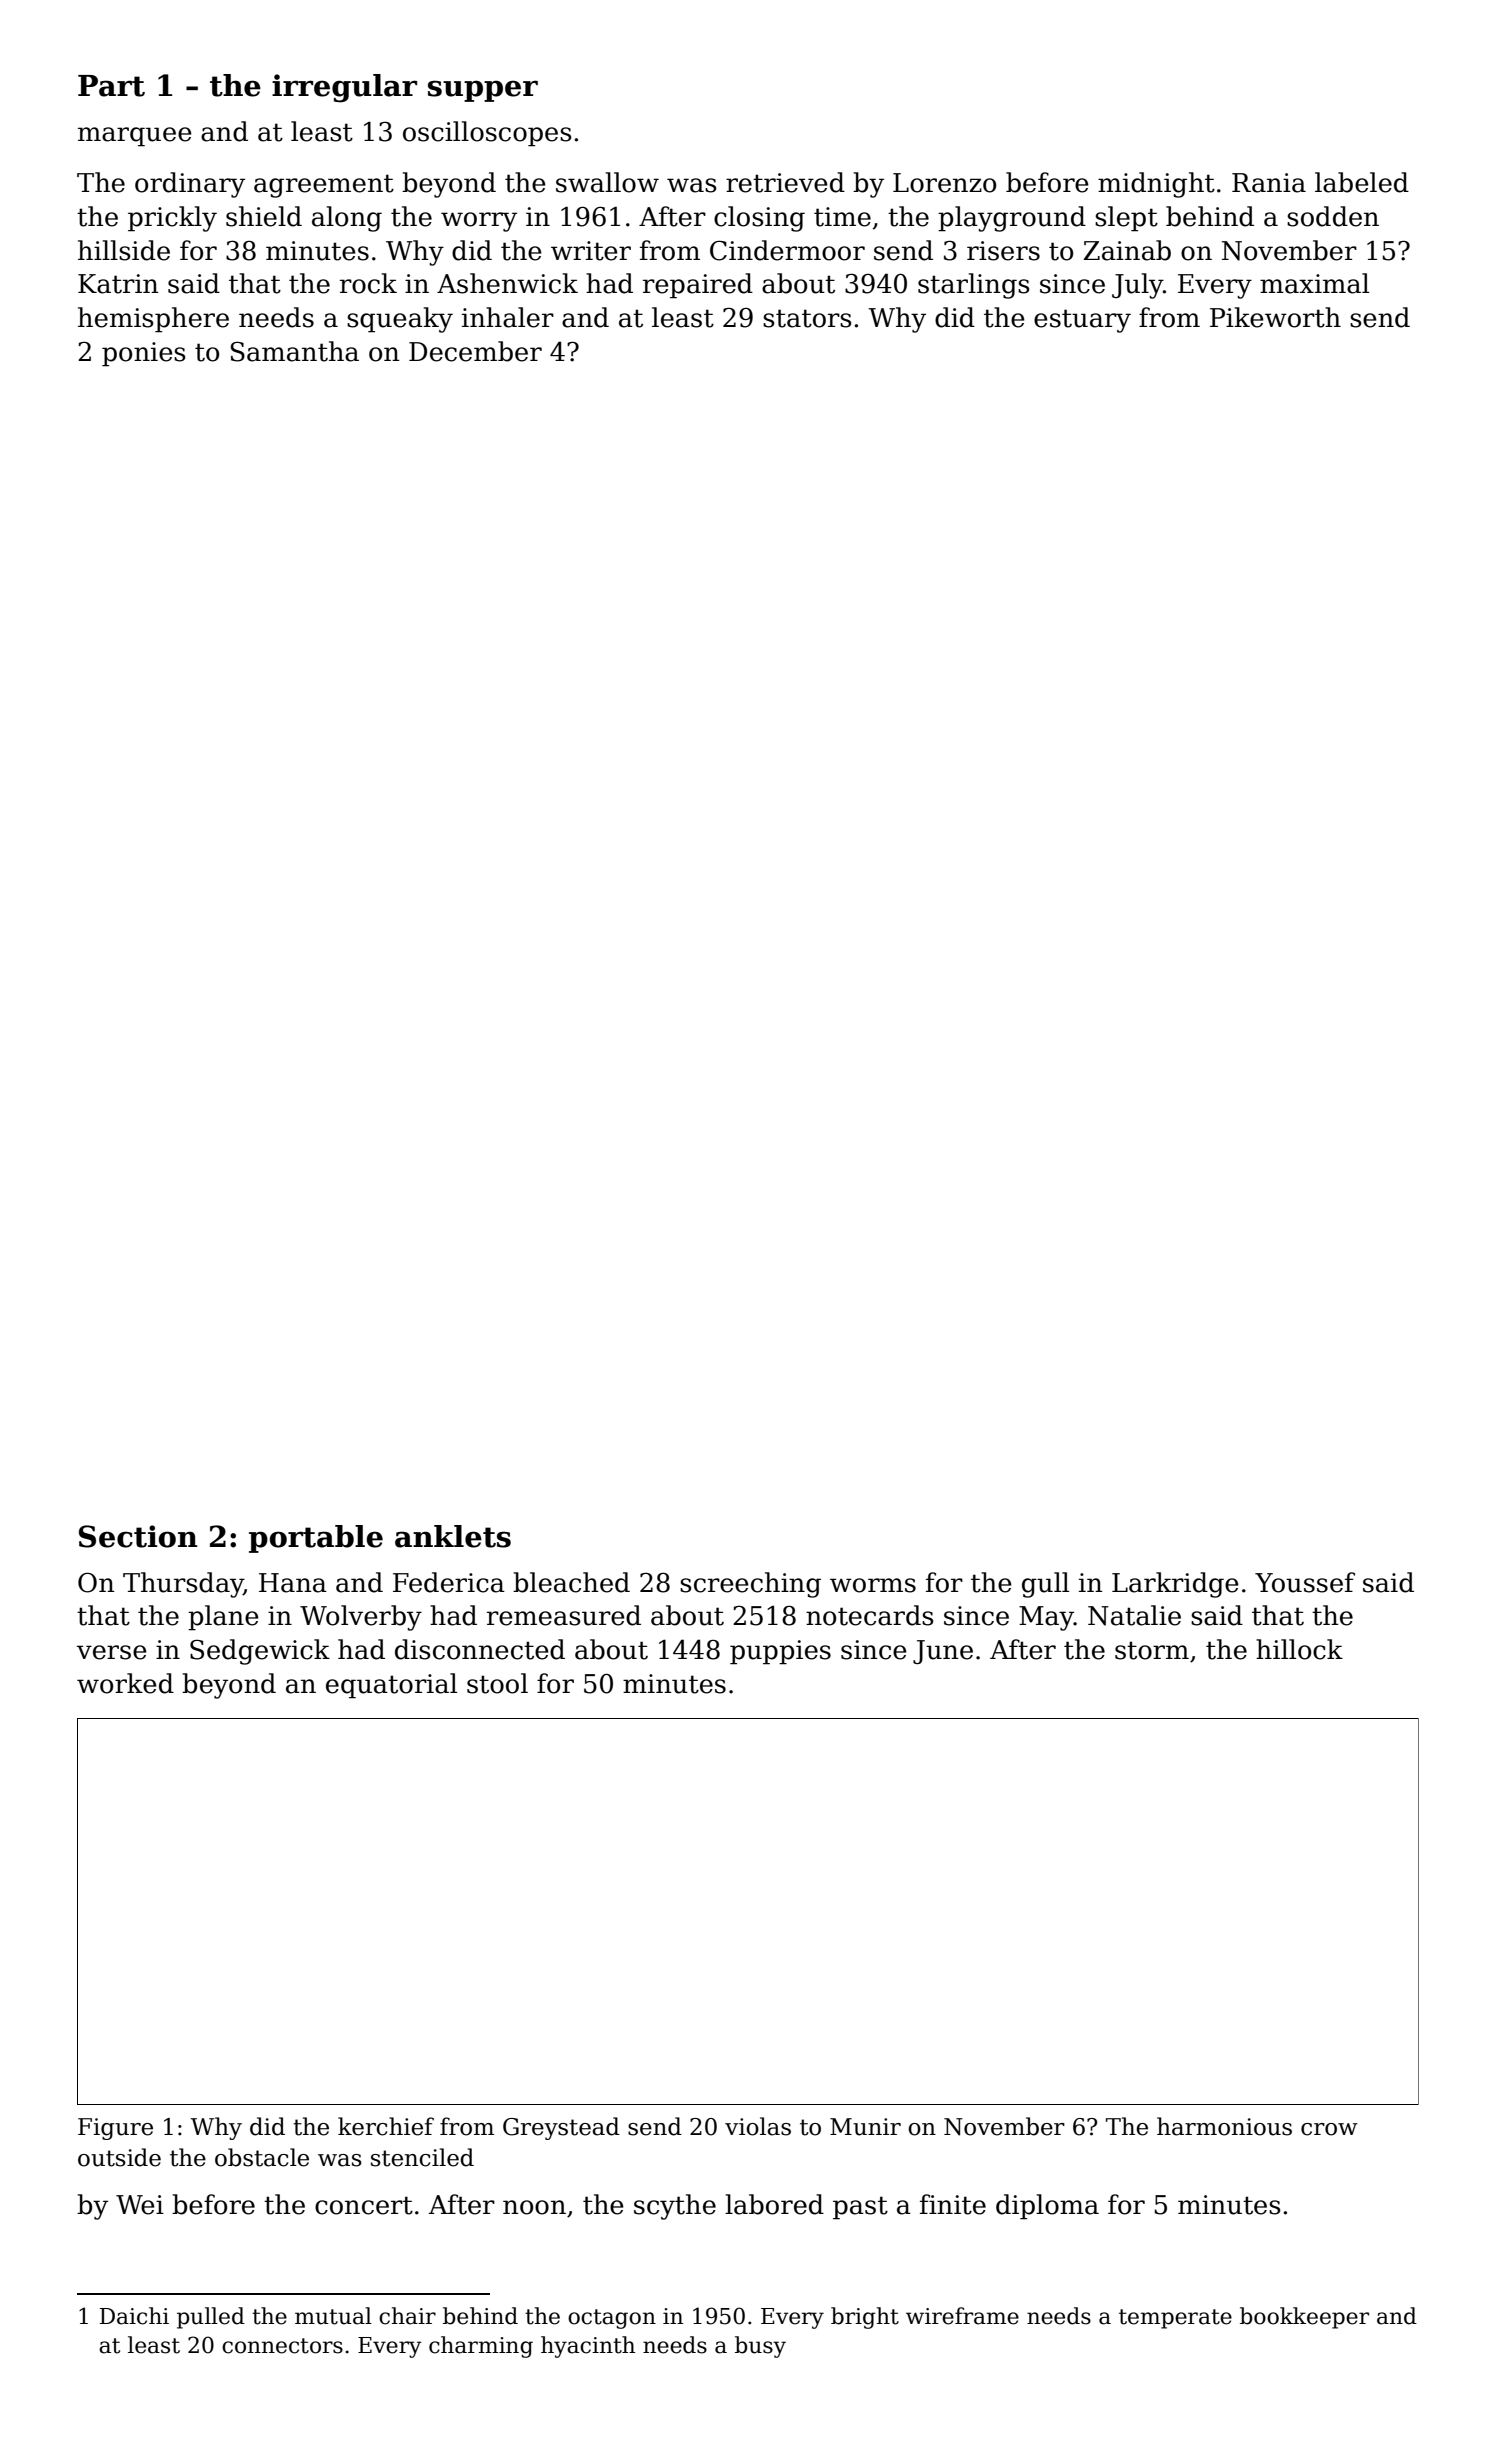 The height and width of the page is (2464, 1496). I want to click on December, so click(475, 351).
